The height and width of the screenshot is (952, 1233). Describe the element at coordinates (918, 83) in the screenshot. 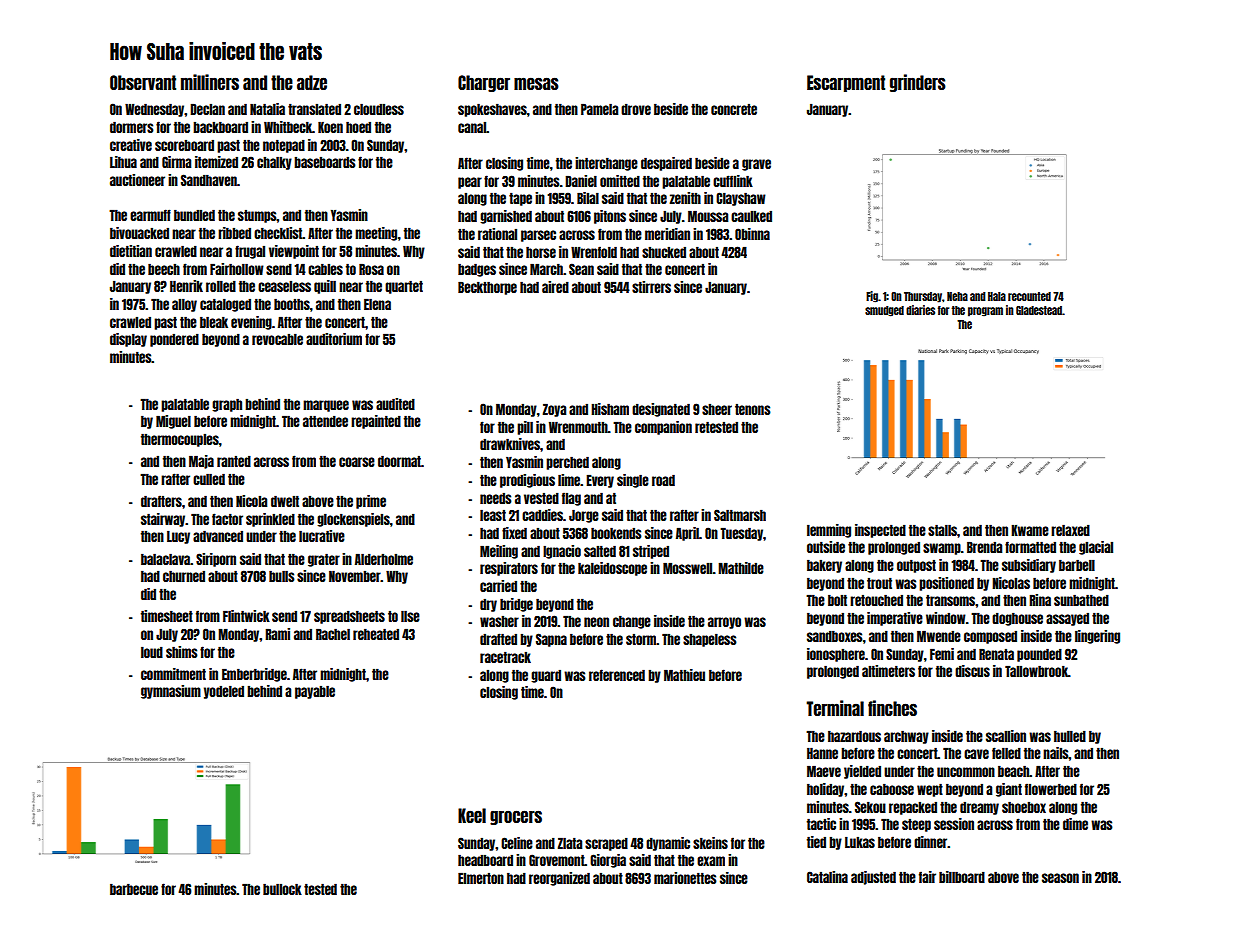

I see `grinders` at that location.
